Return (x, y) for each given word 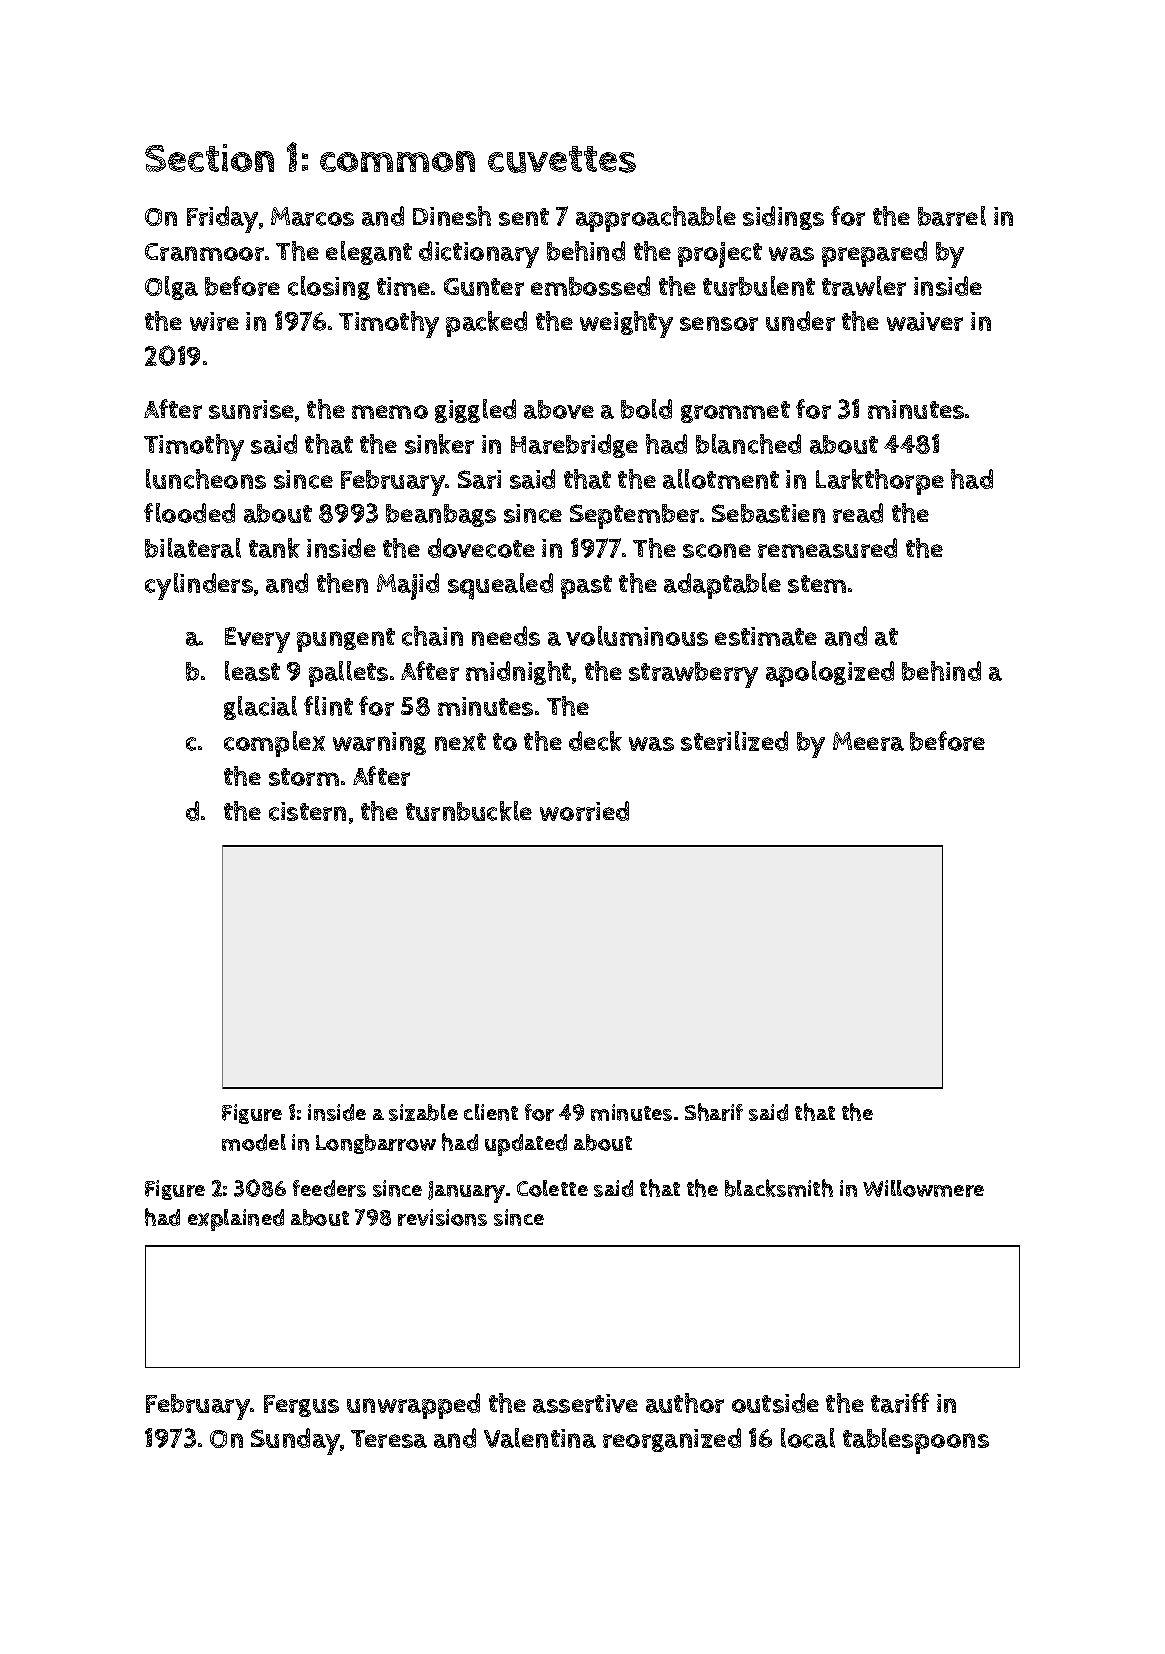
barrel (952, 216)
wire (214, 321)
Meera (868, 741)
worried (584, 811)
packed (486, 324)
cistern (307, 811)
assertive (585, 1403)
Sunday (295, 1441)
